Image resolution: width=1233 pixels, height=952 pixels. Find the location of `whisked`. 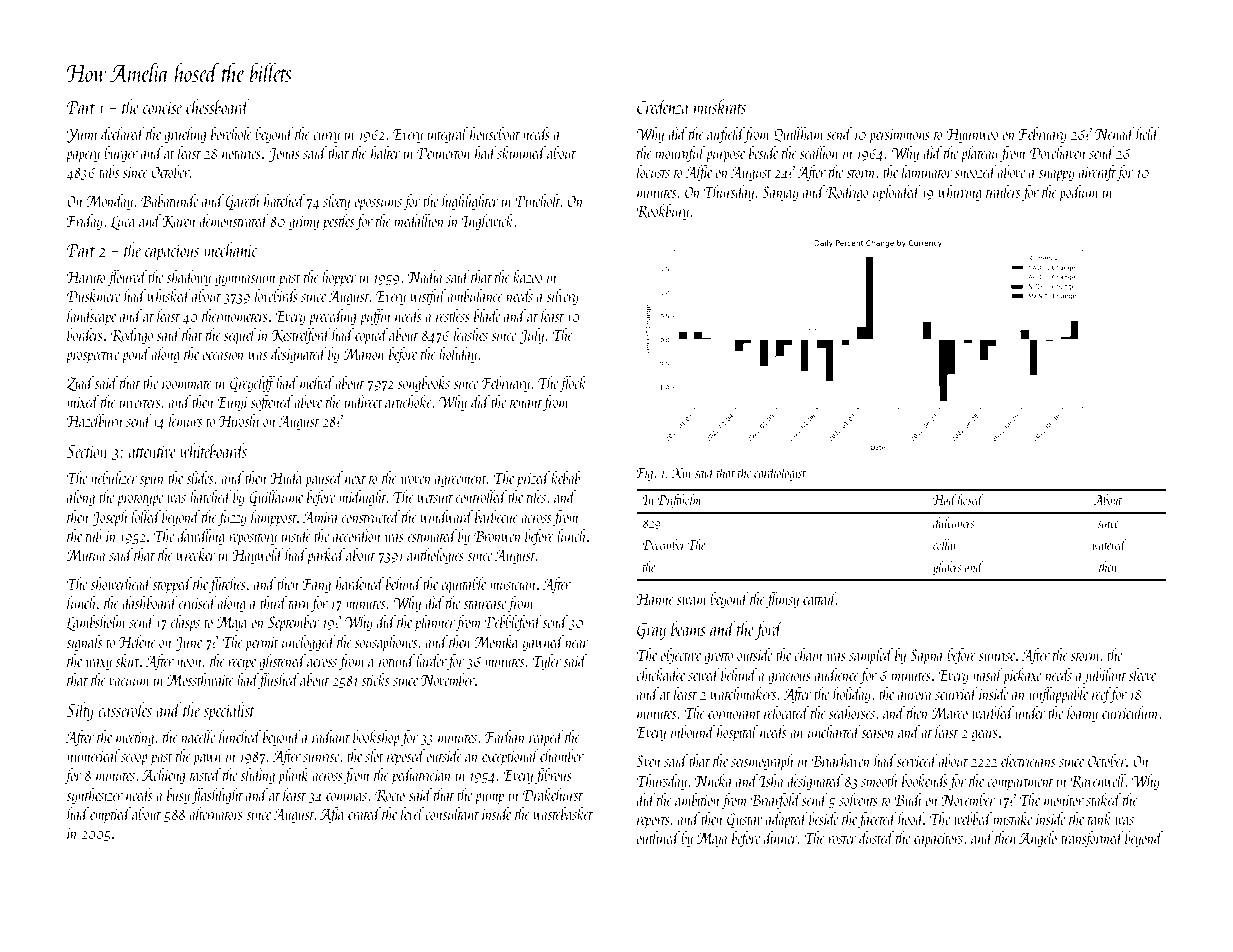

whisked is located at coordinates (169, 295).
